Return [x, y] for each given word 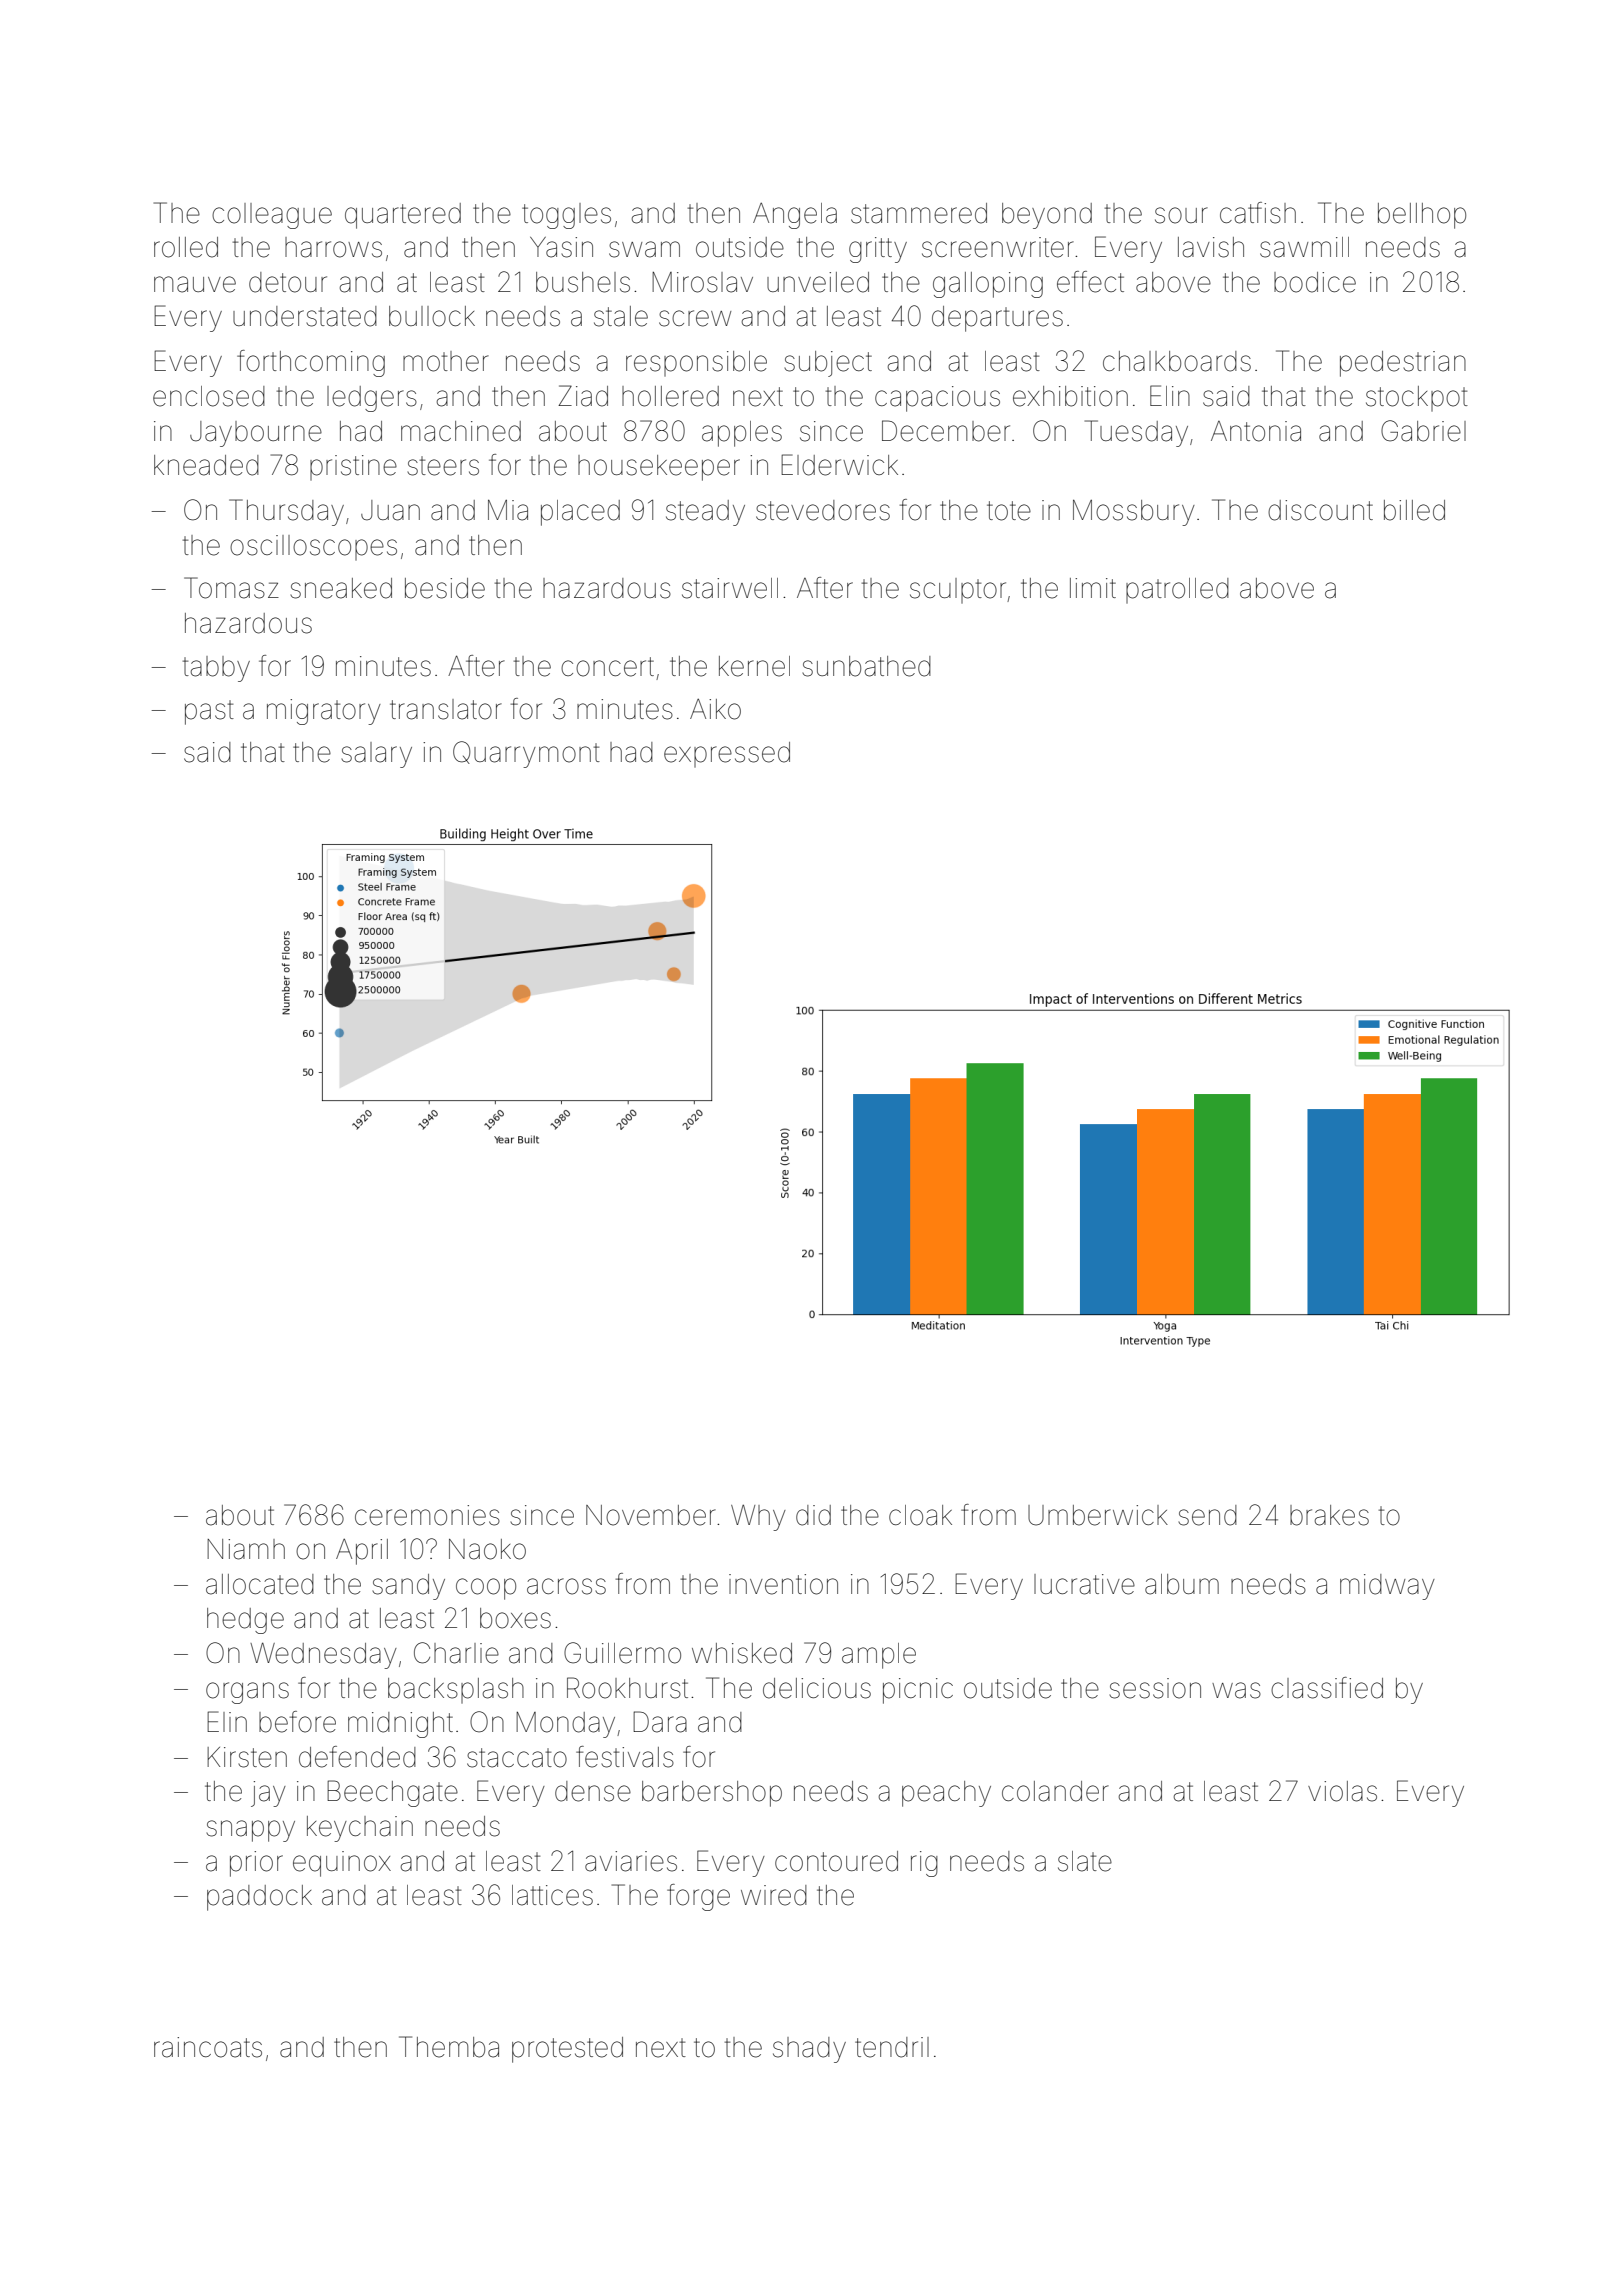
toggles [566, 216]
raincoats [208, 2047]
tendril [892, 2047]
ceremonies [427, 1515]
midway [1387, 1587]
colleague [272, 216]
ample [879, 1656]
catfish [1258, 213]
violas [1342, 1791]
